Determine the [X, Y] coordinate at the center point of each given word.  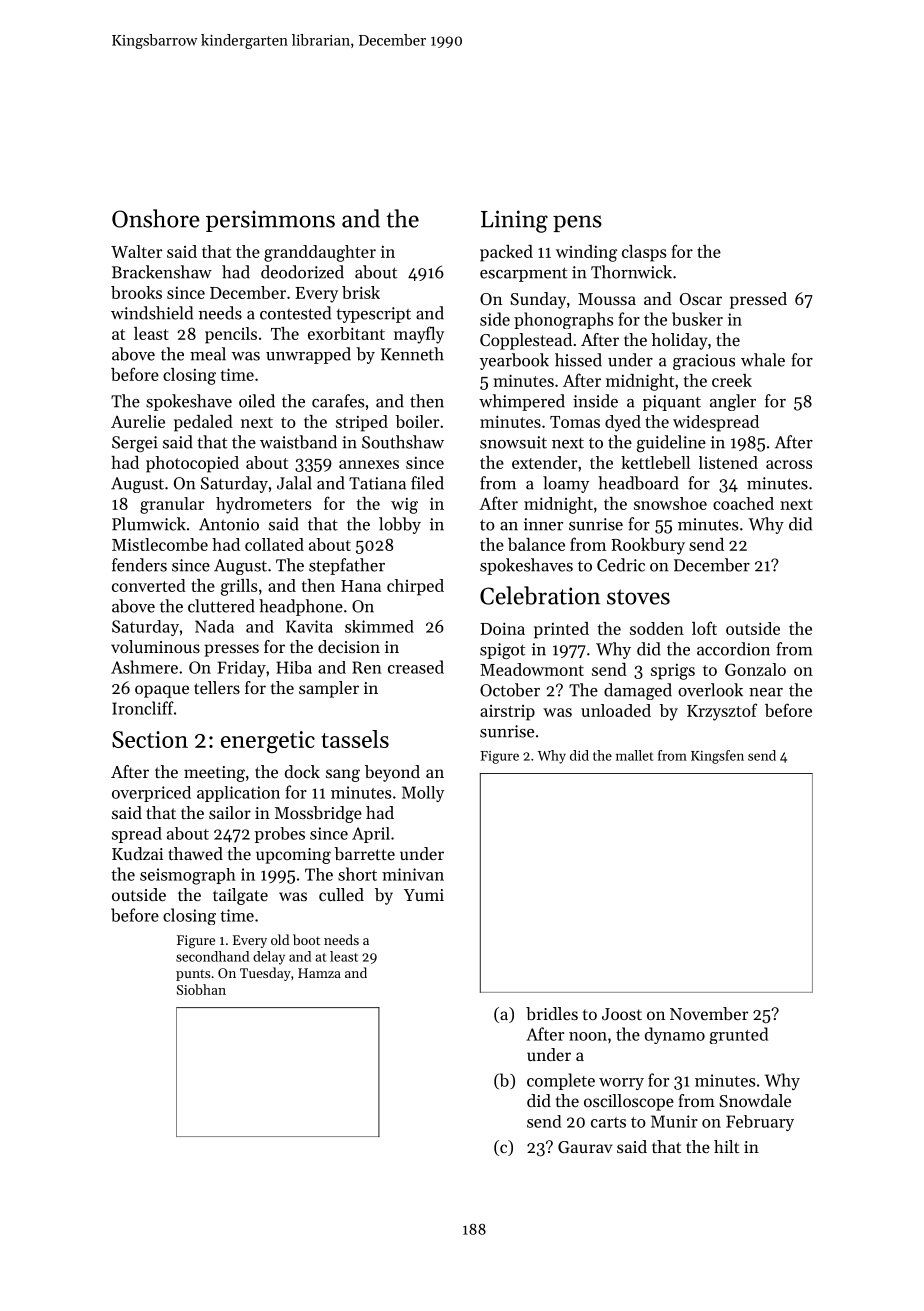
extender [544, 462]
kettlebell [655, 462]
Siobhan [201, 989]
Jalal [294, 483]
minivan [413, 874]
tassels [355, 739]
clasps [644, 253]
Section [150, 739]
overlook [710, 690]
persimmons [270, 221]
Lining [514, 221]
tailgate [240, 896]
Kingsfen [717, 757]
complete [561, 1081]
